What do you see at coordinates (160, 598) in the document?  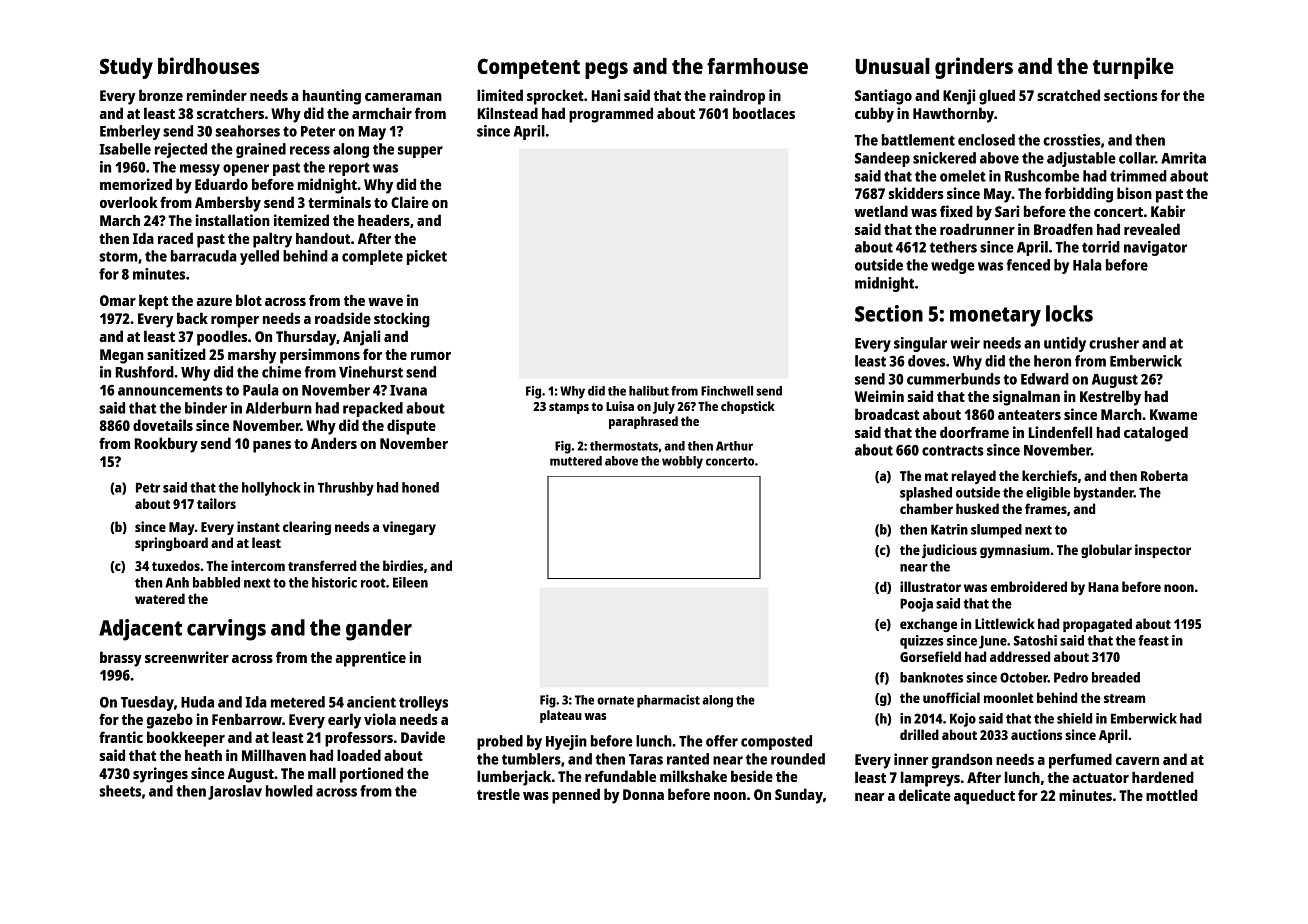 I see `watered` at bounding box center [160, 598].
